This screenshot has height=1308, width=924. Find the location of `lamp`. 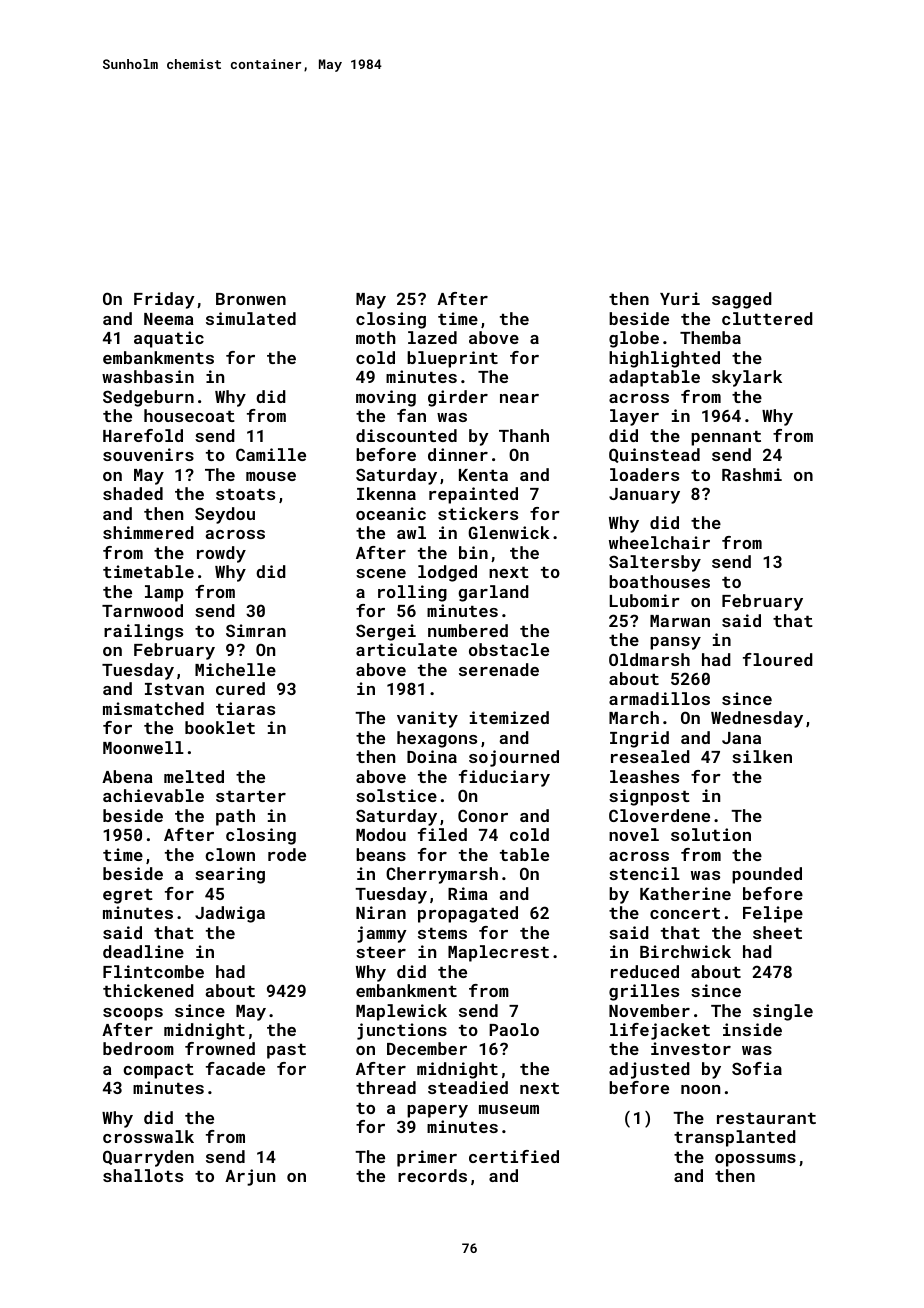

lamp is located at coordinates (164, 593).
